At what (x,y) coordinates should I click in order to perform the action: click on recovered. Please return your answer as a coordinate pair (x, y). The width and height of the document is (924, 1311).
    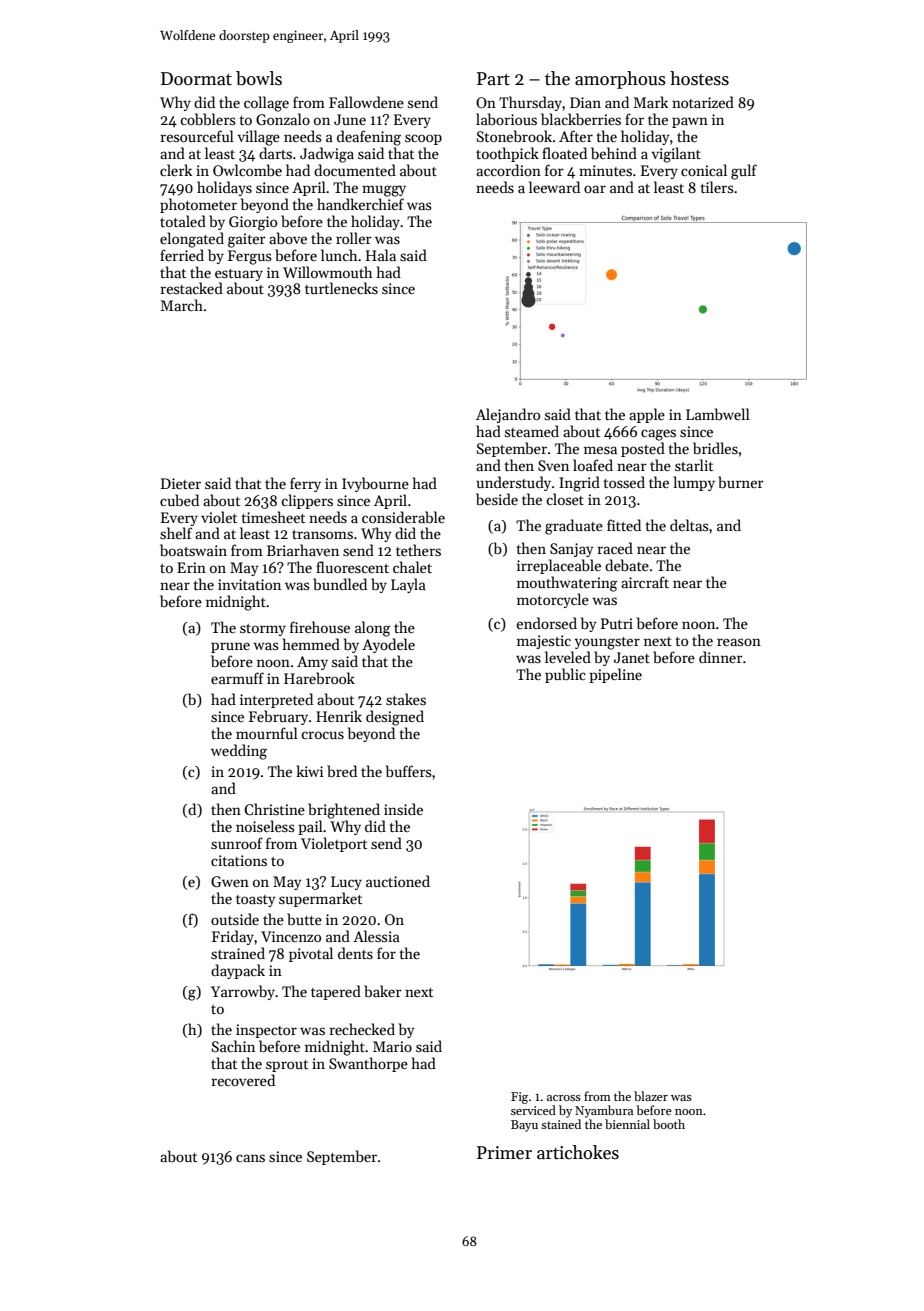
    Looking at the image, I should click on (243, 1080).
